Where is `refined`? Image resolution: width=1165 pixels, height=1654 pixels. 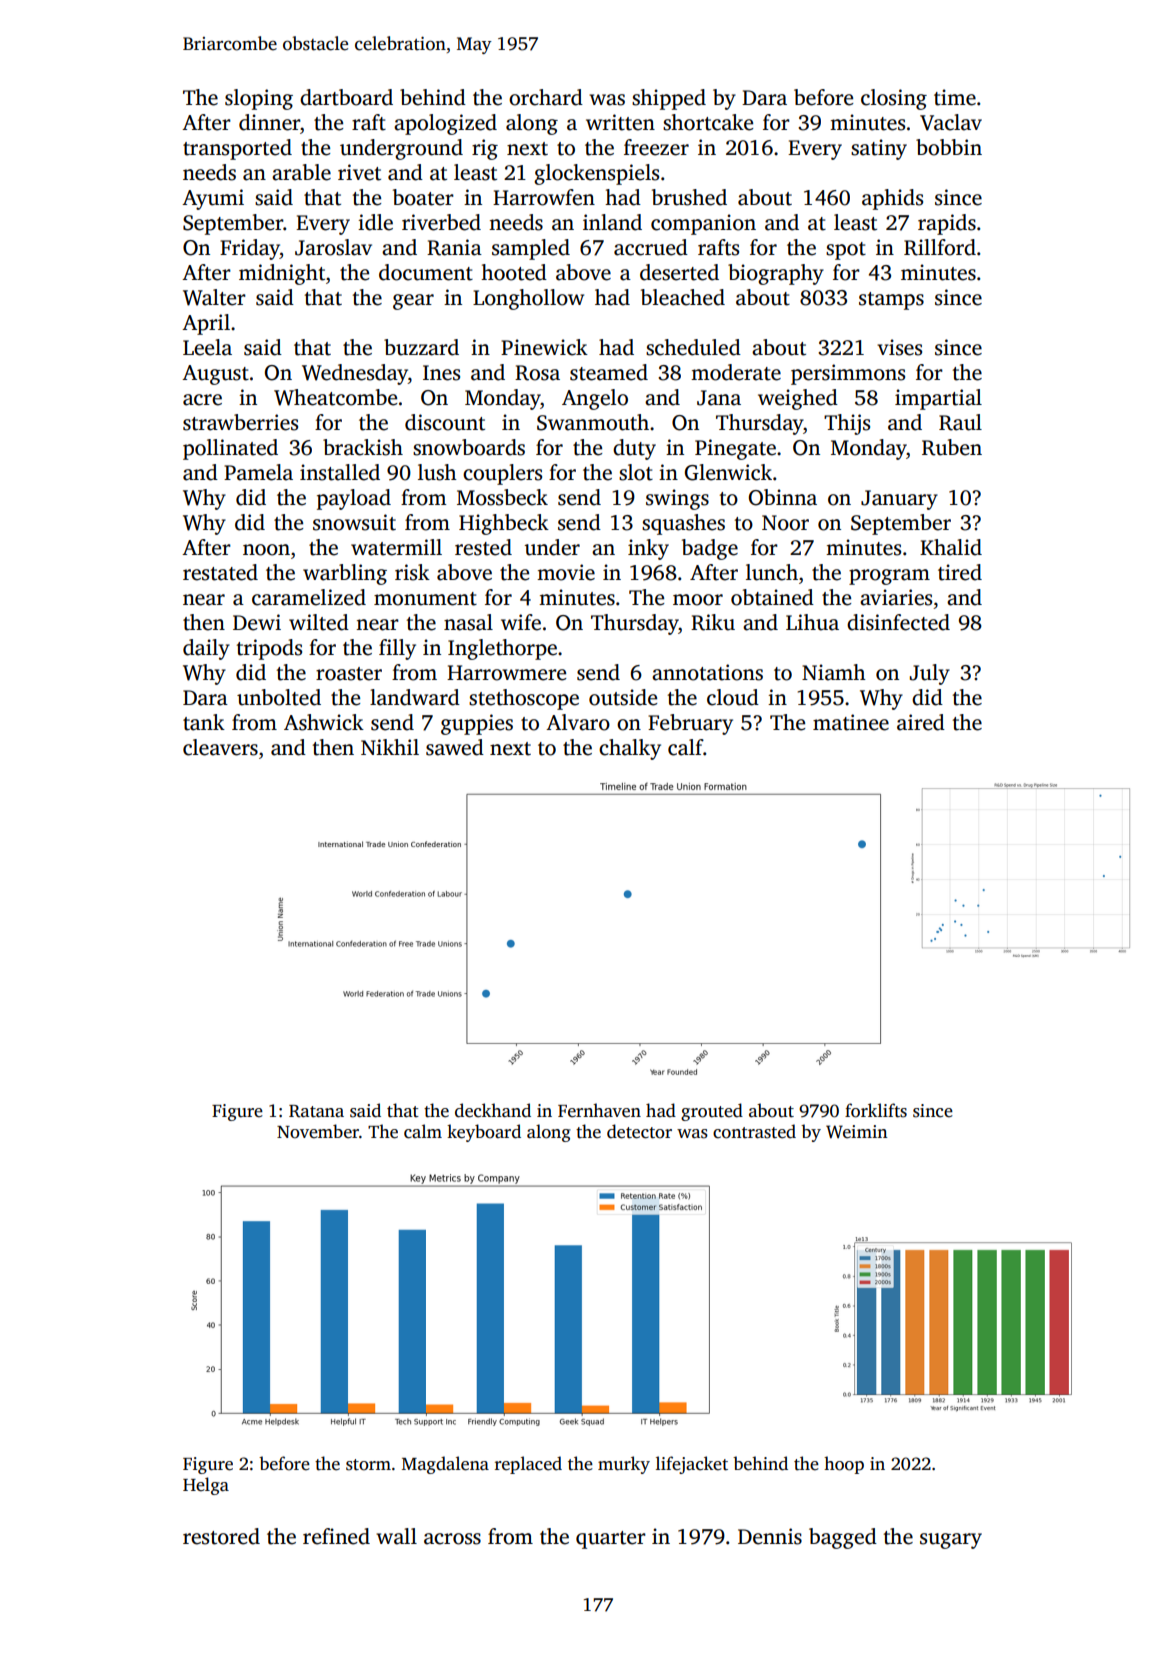
refined is located at coordinates (336, 1536).
